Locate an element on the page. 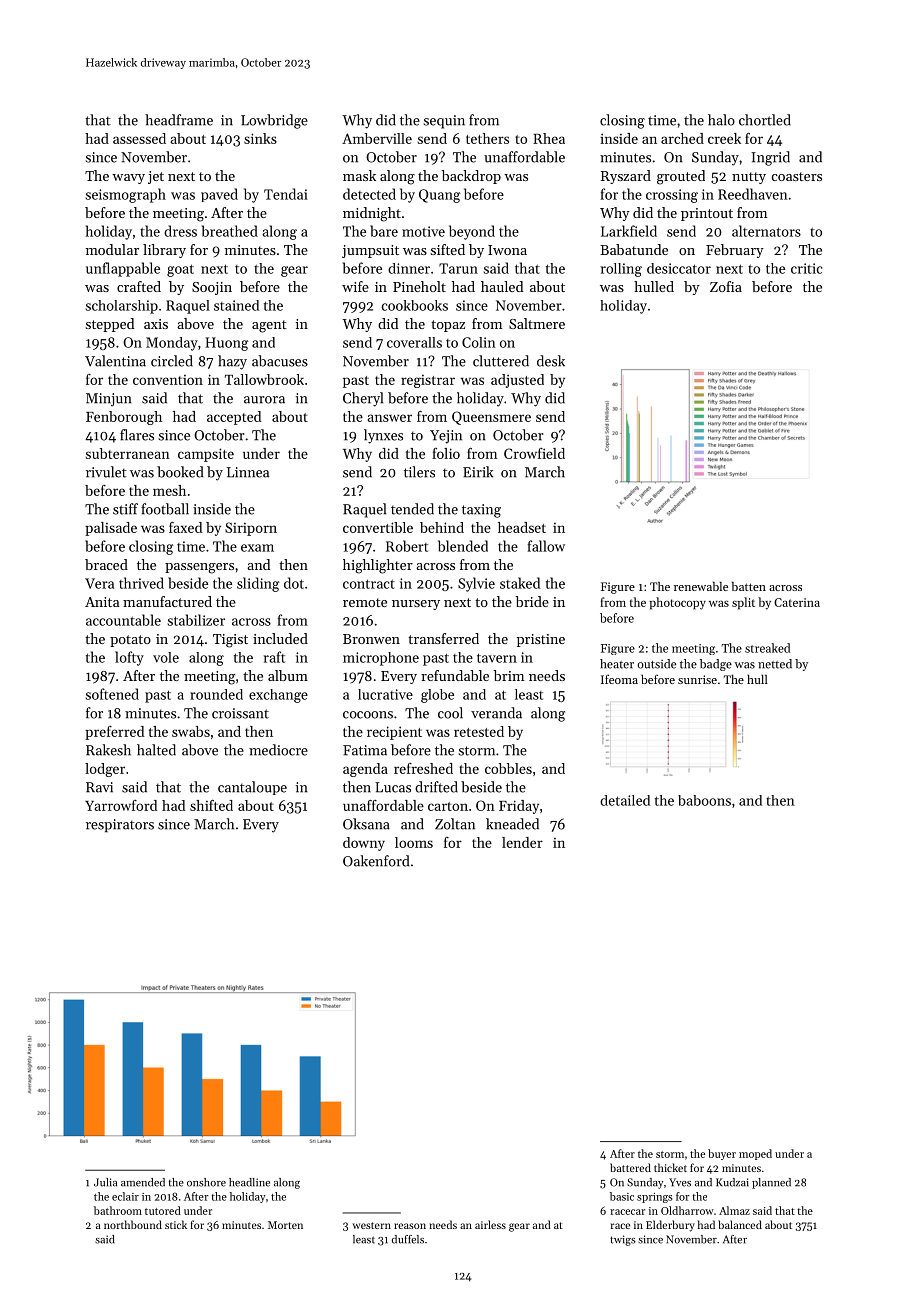 The image size is (908, 1316). onshore is located at coordinates (206, 1182).
